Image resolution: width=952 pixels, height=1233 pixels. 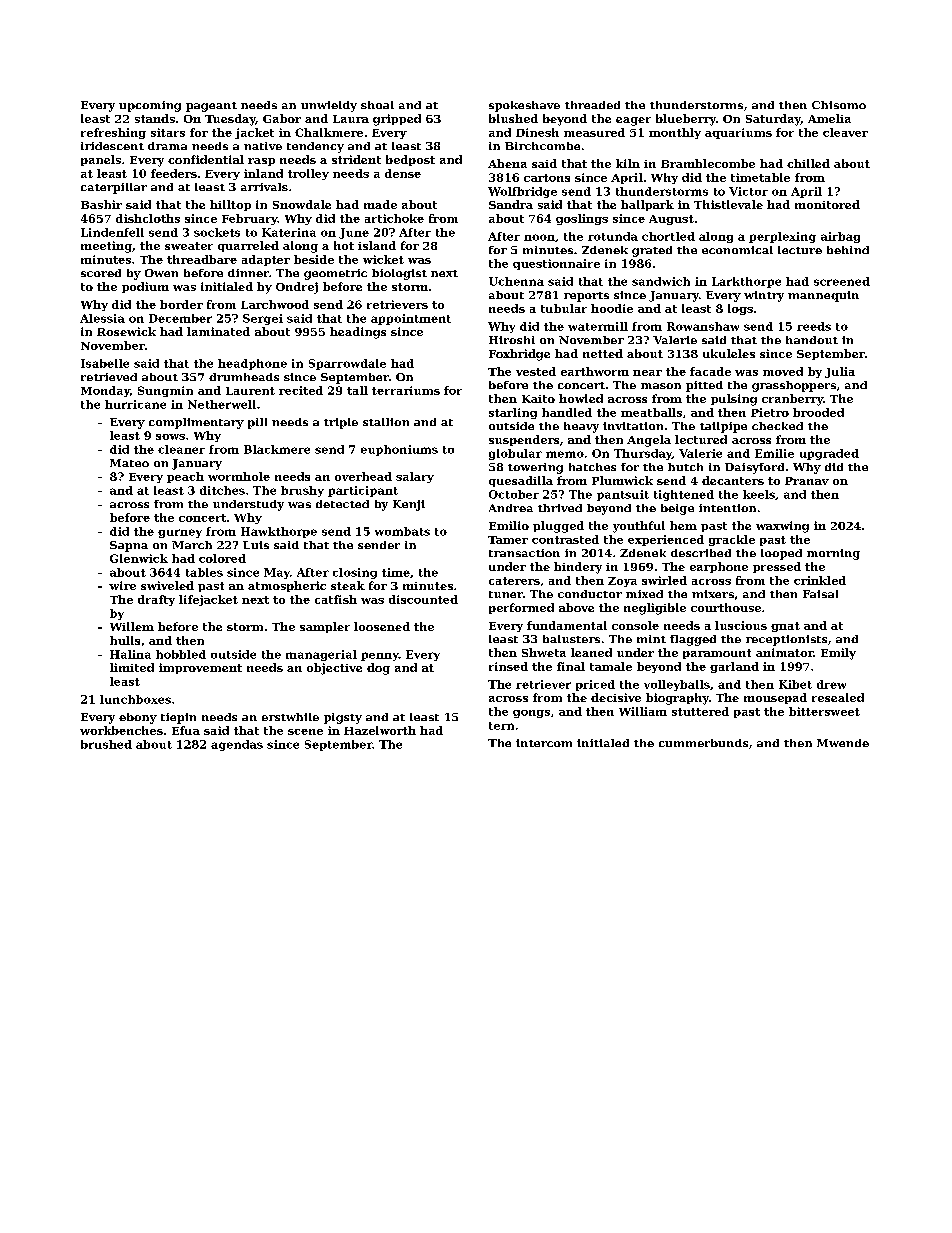 What do you see at coordinates (728, 204) in the image?
I see `Thistlevale` at bounding box center [728, 204].
